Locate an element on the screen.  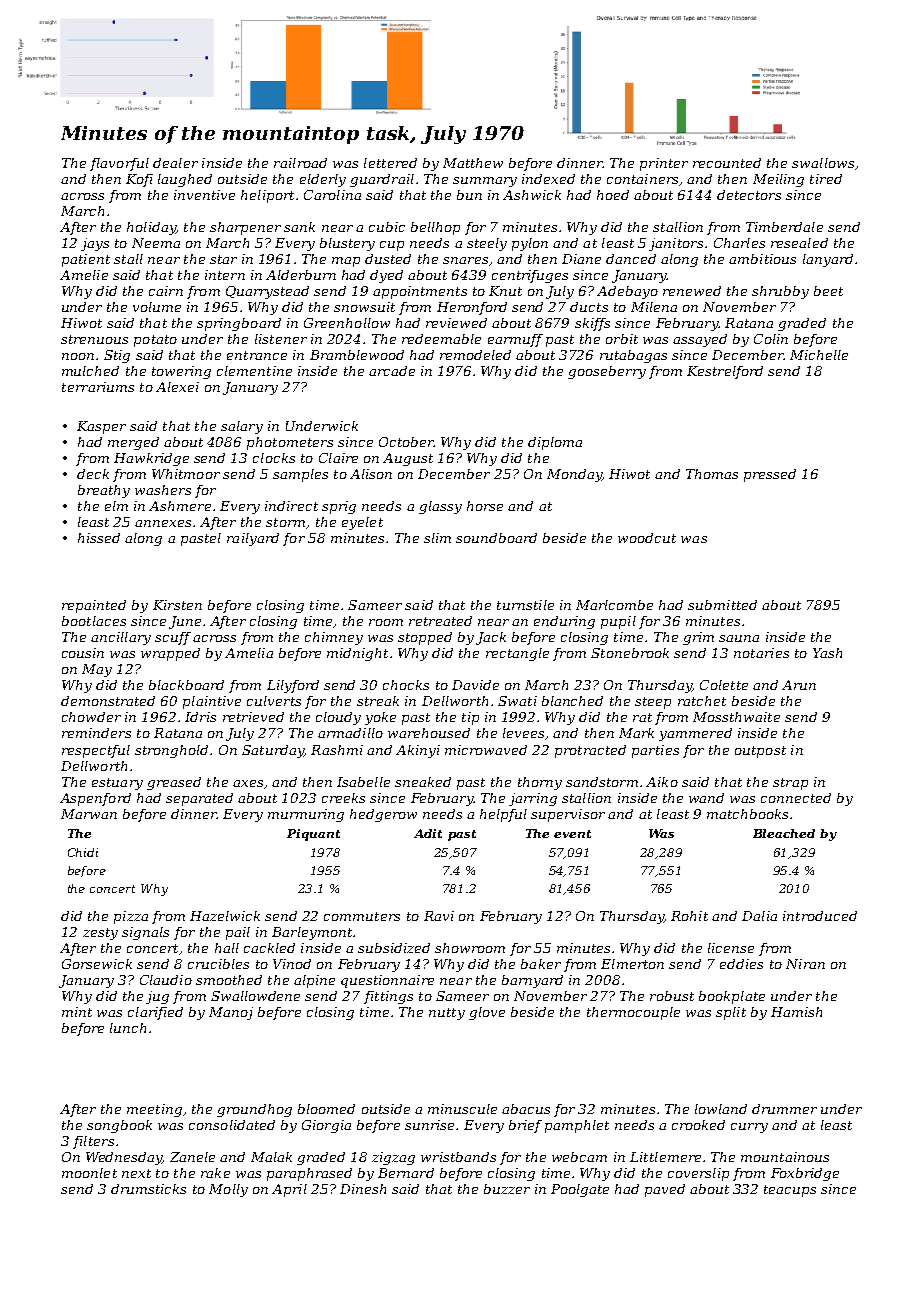
Amelia is located at coordinates (249, 653).
